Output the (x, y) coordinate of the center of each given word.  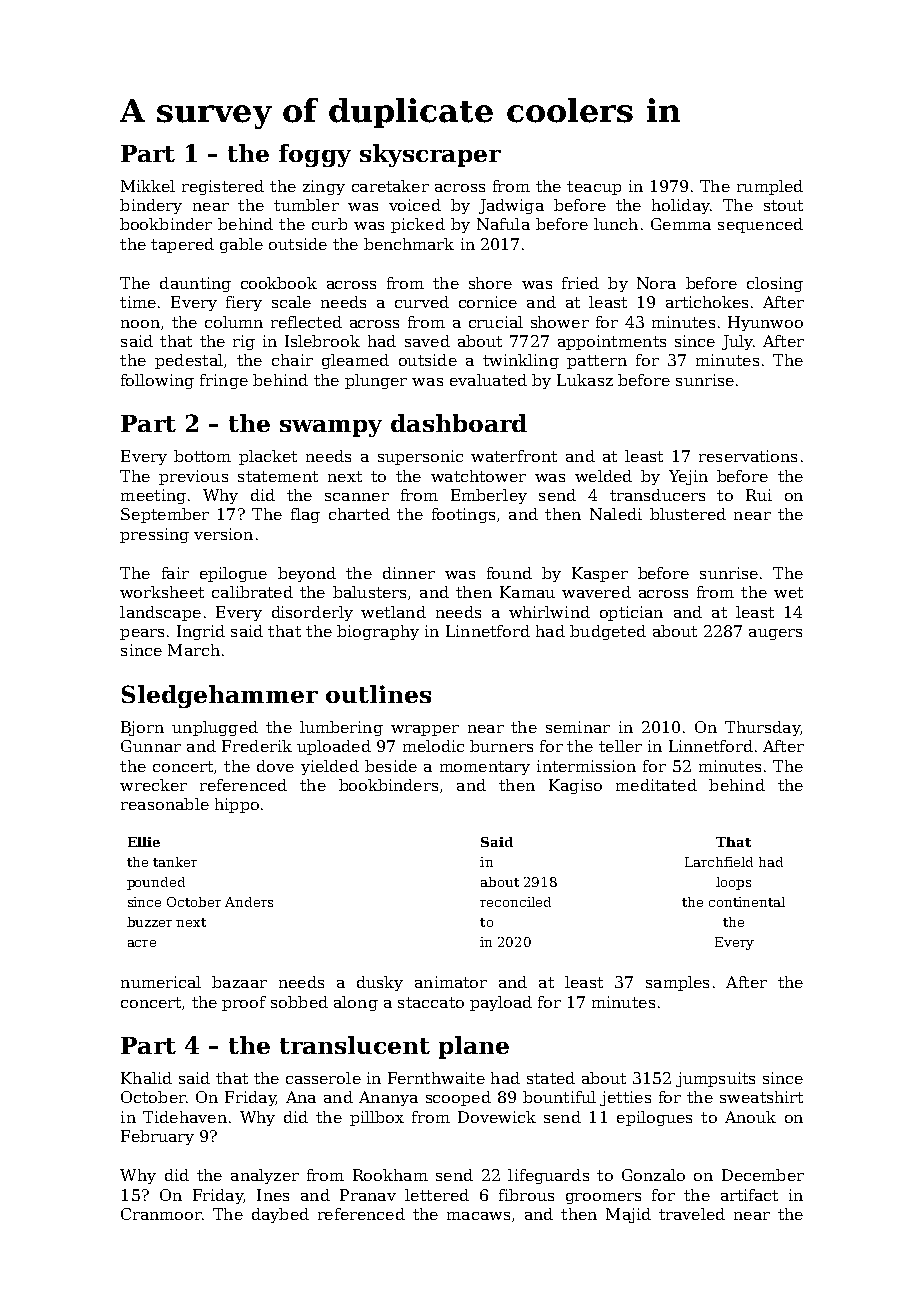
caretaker (390, 186)
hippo (237, 805)
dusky (380, 983)
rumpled (770, 187)
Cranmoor (161, 1214)
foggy (315, 155)
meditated (656, 785)
